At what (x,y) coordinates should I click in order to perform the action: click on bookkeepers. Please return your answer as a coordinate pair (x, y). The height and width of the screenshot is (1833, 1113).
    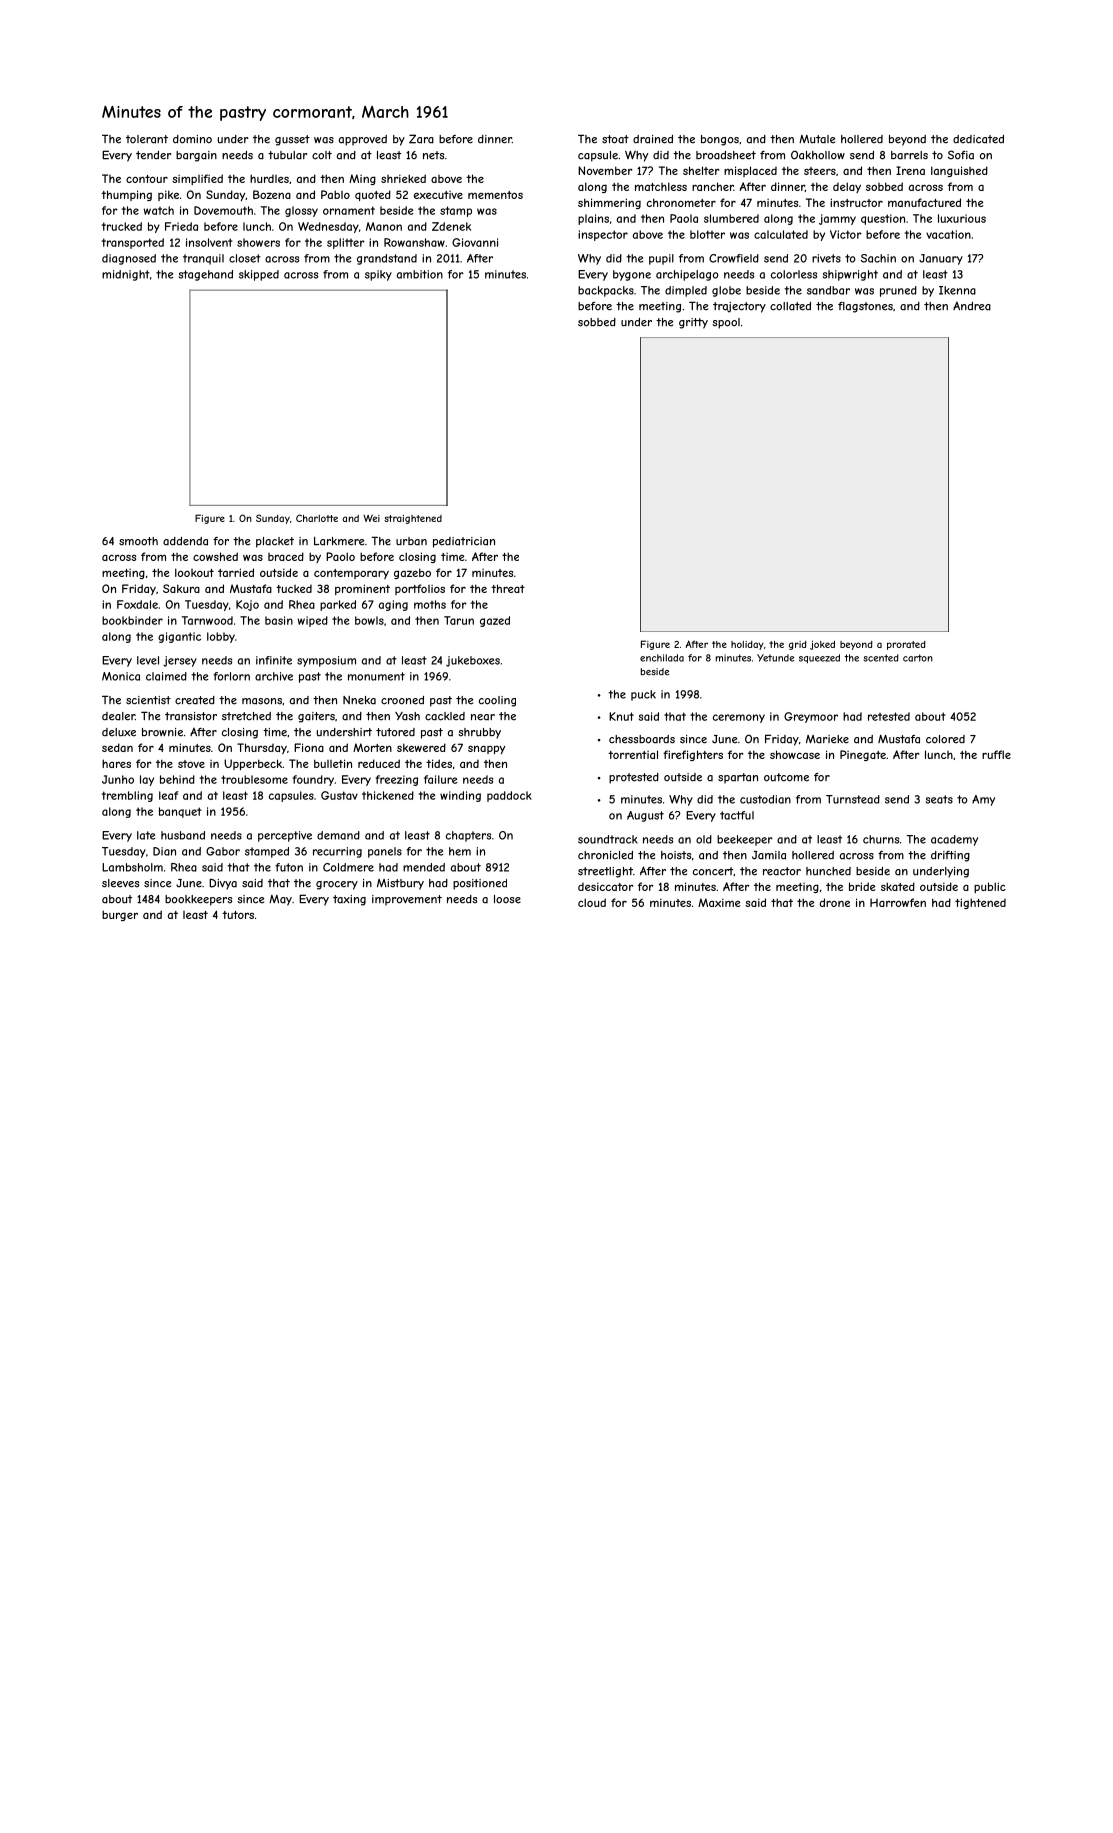
    Looking at the image, I should click on (198, 900).
